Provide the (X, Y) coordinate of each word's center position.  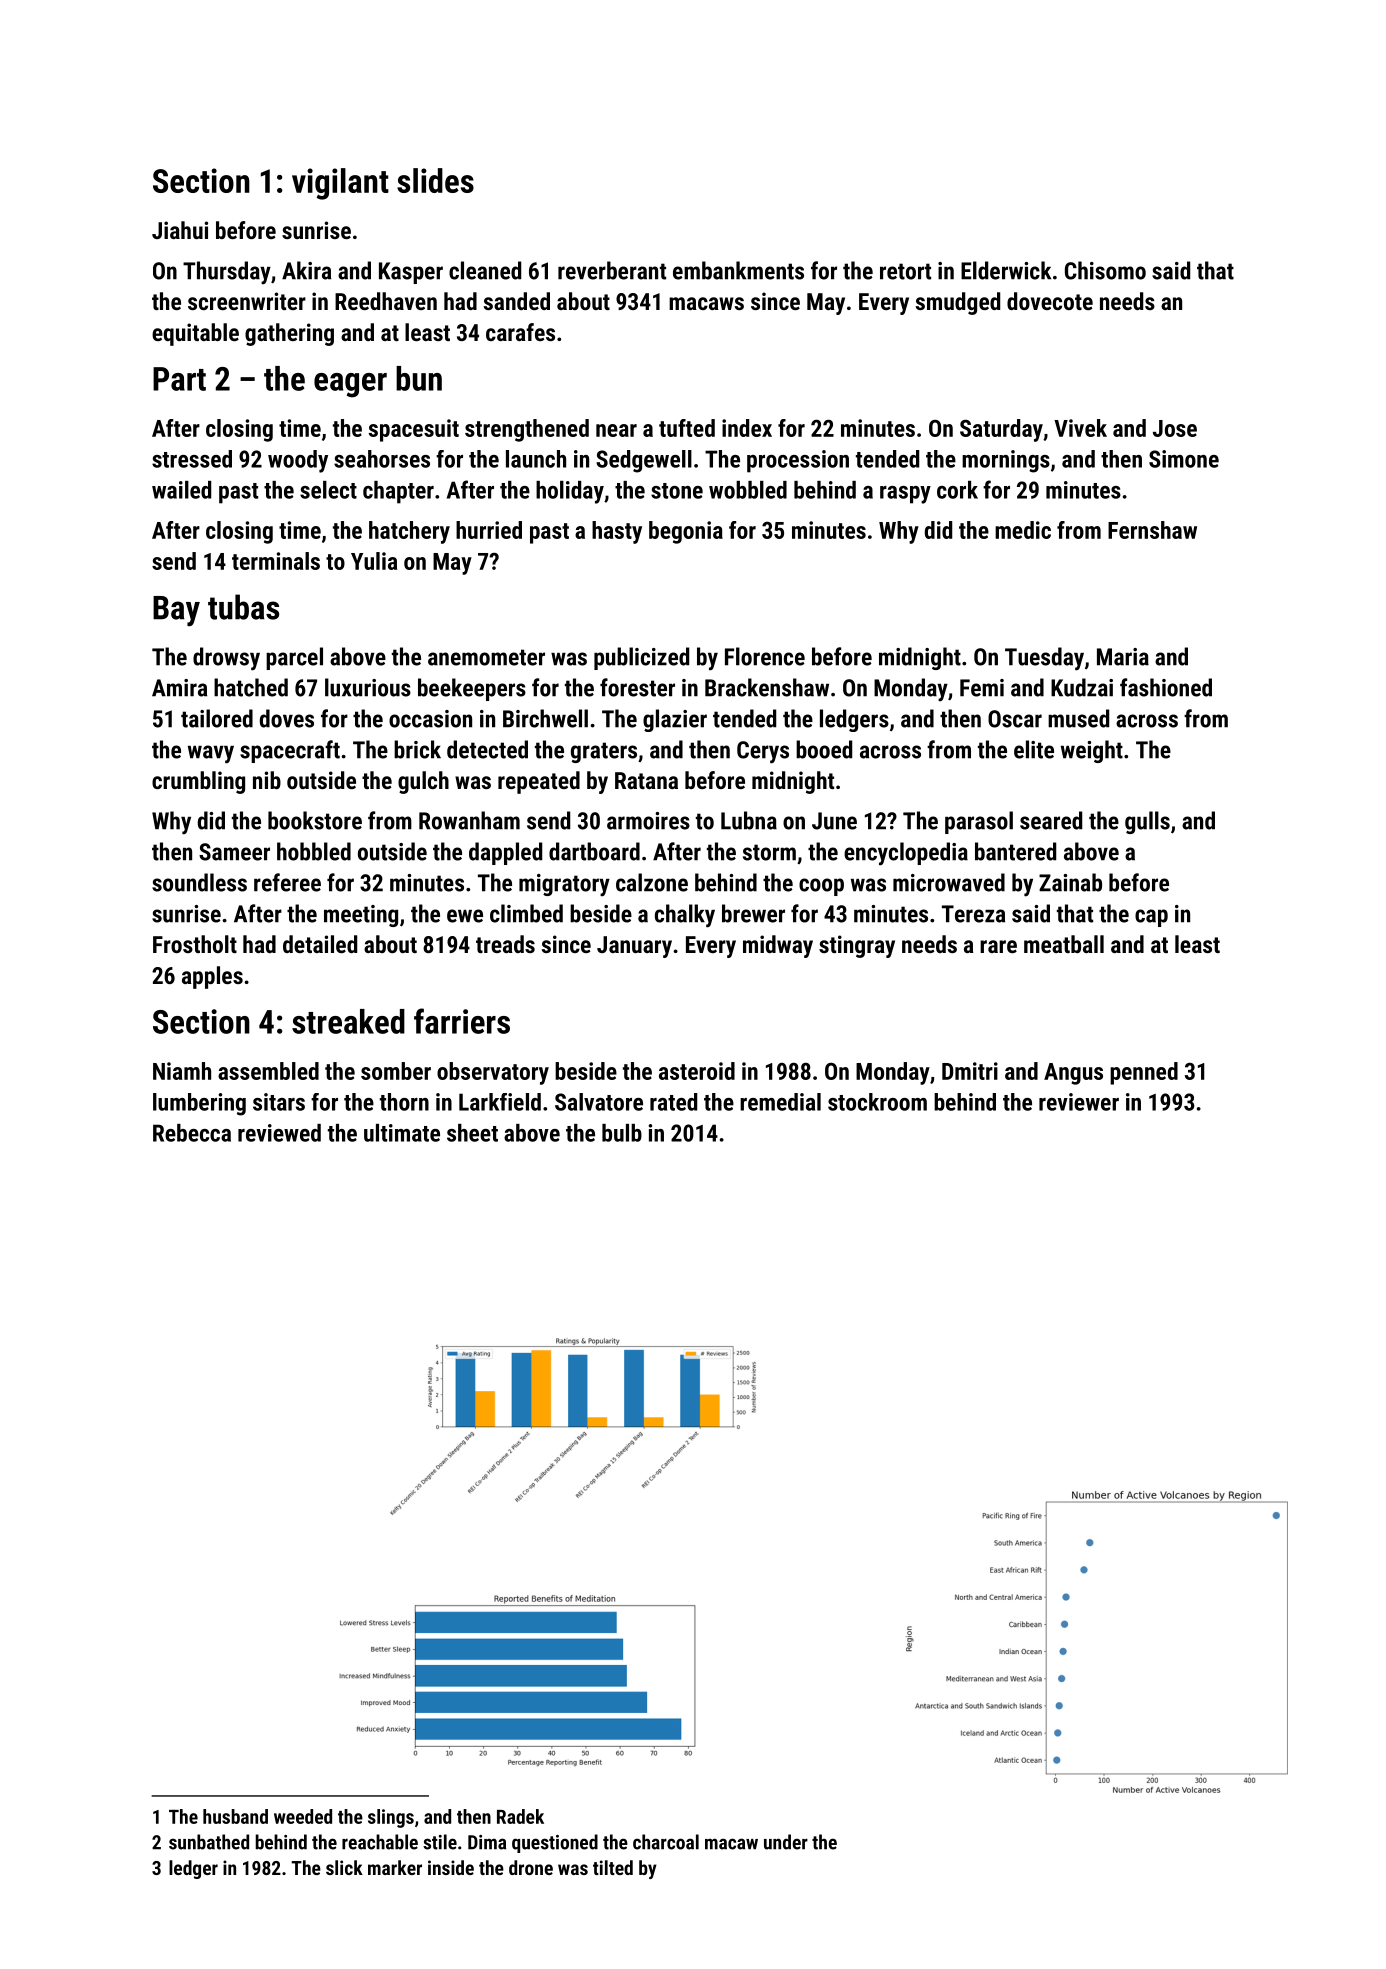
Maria (1123, 657)
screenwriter (247, 301)
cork (957, 490)
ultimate (402, 1133)
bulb (622, 1133)
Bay (176, 611)
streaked (348, 1021)
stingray (857, 946)
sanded (517, 301)
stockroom (877, 1102)
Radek (520, 1816)
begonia (686, 532)
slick (344, 1867)
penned (1144, 1073)
